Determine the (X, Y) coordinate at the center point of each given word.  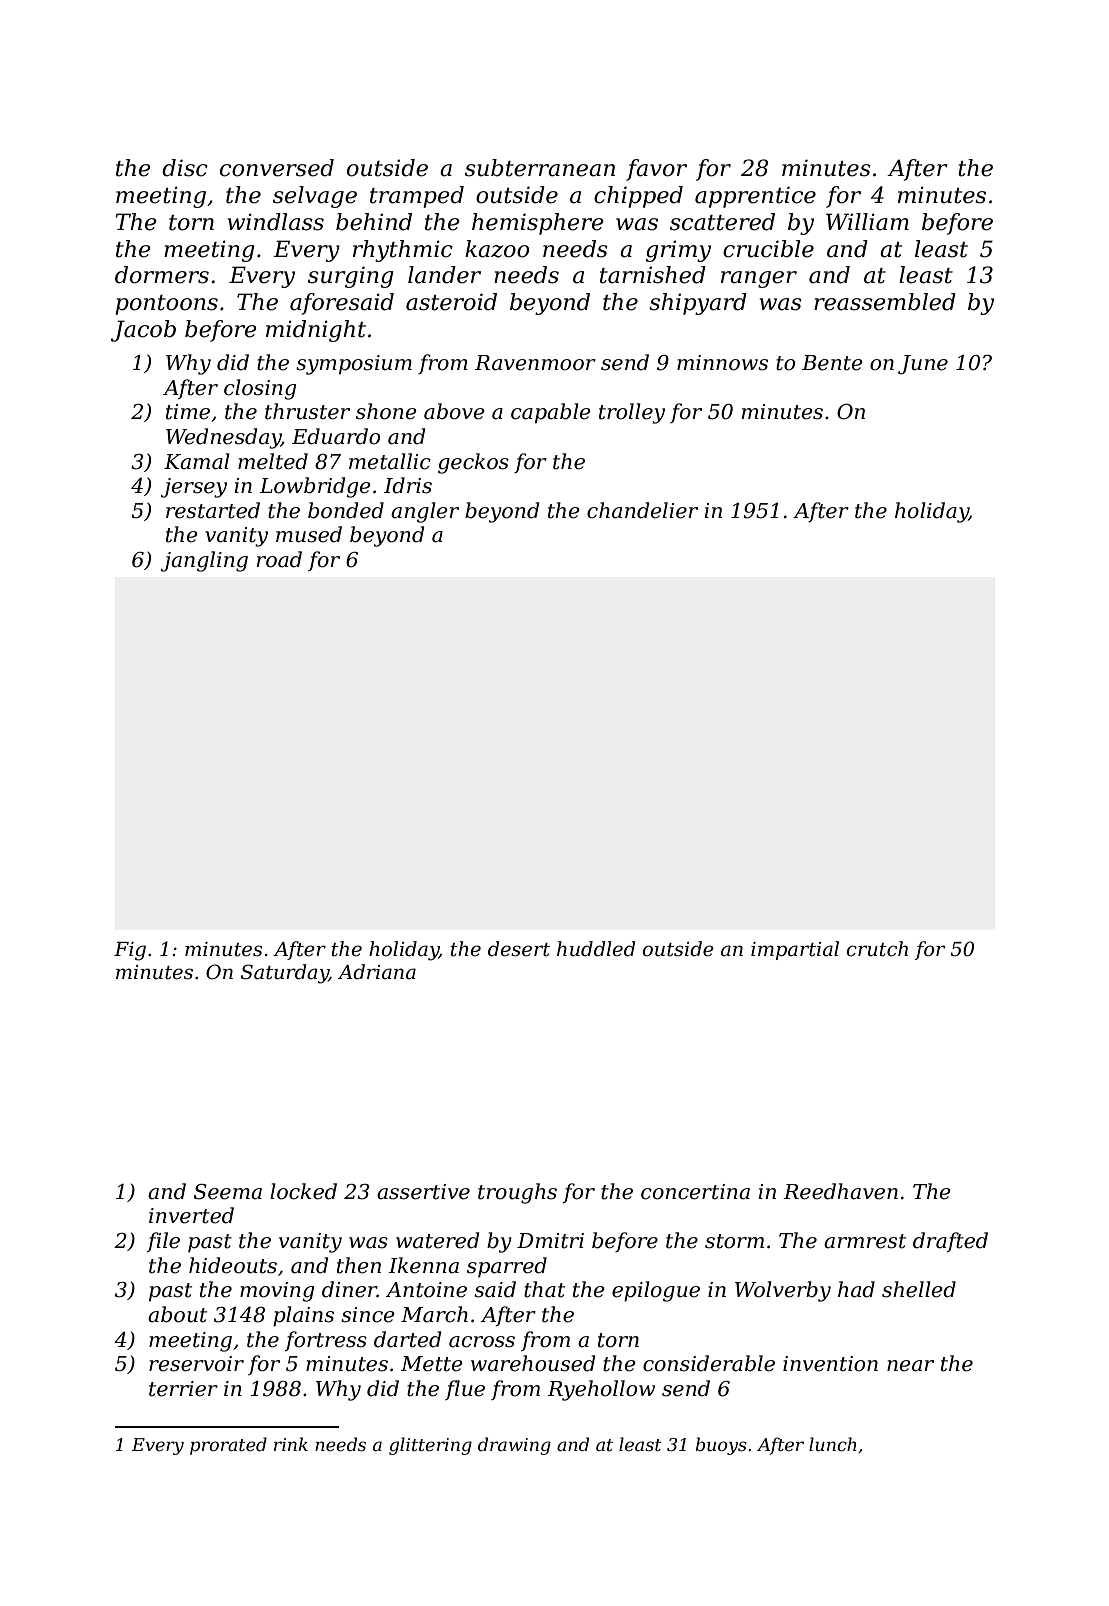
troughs (517, 1193)
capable (551, 413)
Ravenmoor (535, 363)
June (923, 365)
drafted (950, 1242)
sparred (507, 1267)
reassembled (885, 302)
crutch (877, 949)
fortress (326, 1341)
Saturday (285, 974)
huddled (596, 949)
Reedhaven (840, 1191)
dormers (162, 275)
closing (260, 389)
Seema (228, 1192)
